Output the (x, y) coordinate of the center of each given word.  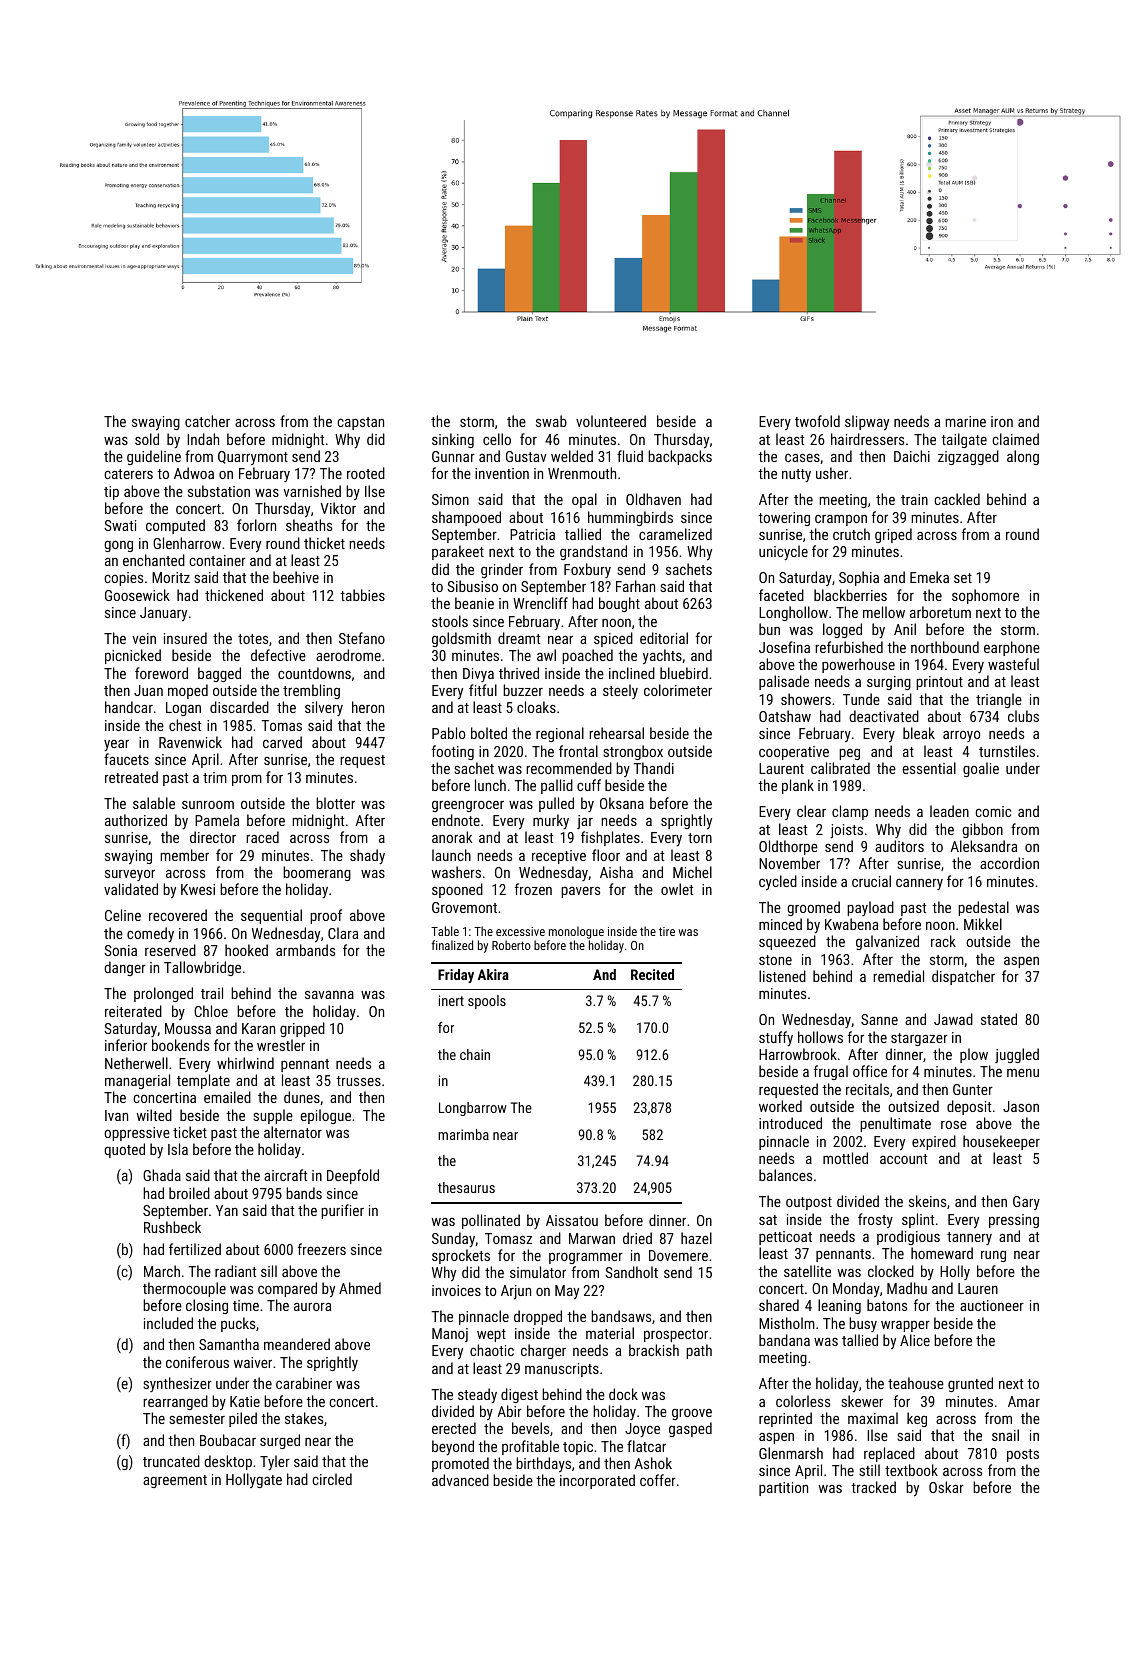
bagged (219, 674)
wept (491, 1335)
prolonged (163, 994)
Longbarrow (473, 1109)
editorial (664, 638)
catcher (207, 421)
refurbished (849, 647)
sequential (271, 916)
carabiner (304, 1383)
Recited (652, 974)
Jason (1021, 1106)
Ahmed (360, 1288)
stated (999, 1019)
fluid (630, 456)
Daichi (912, 456)
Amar (1024, 1401)
